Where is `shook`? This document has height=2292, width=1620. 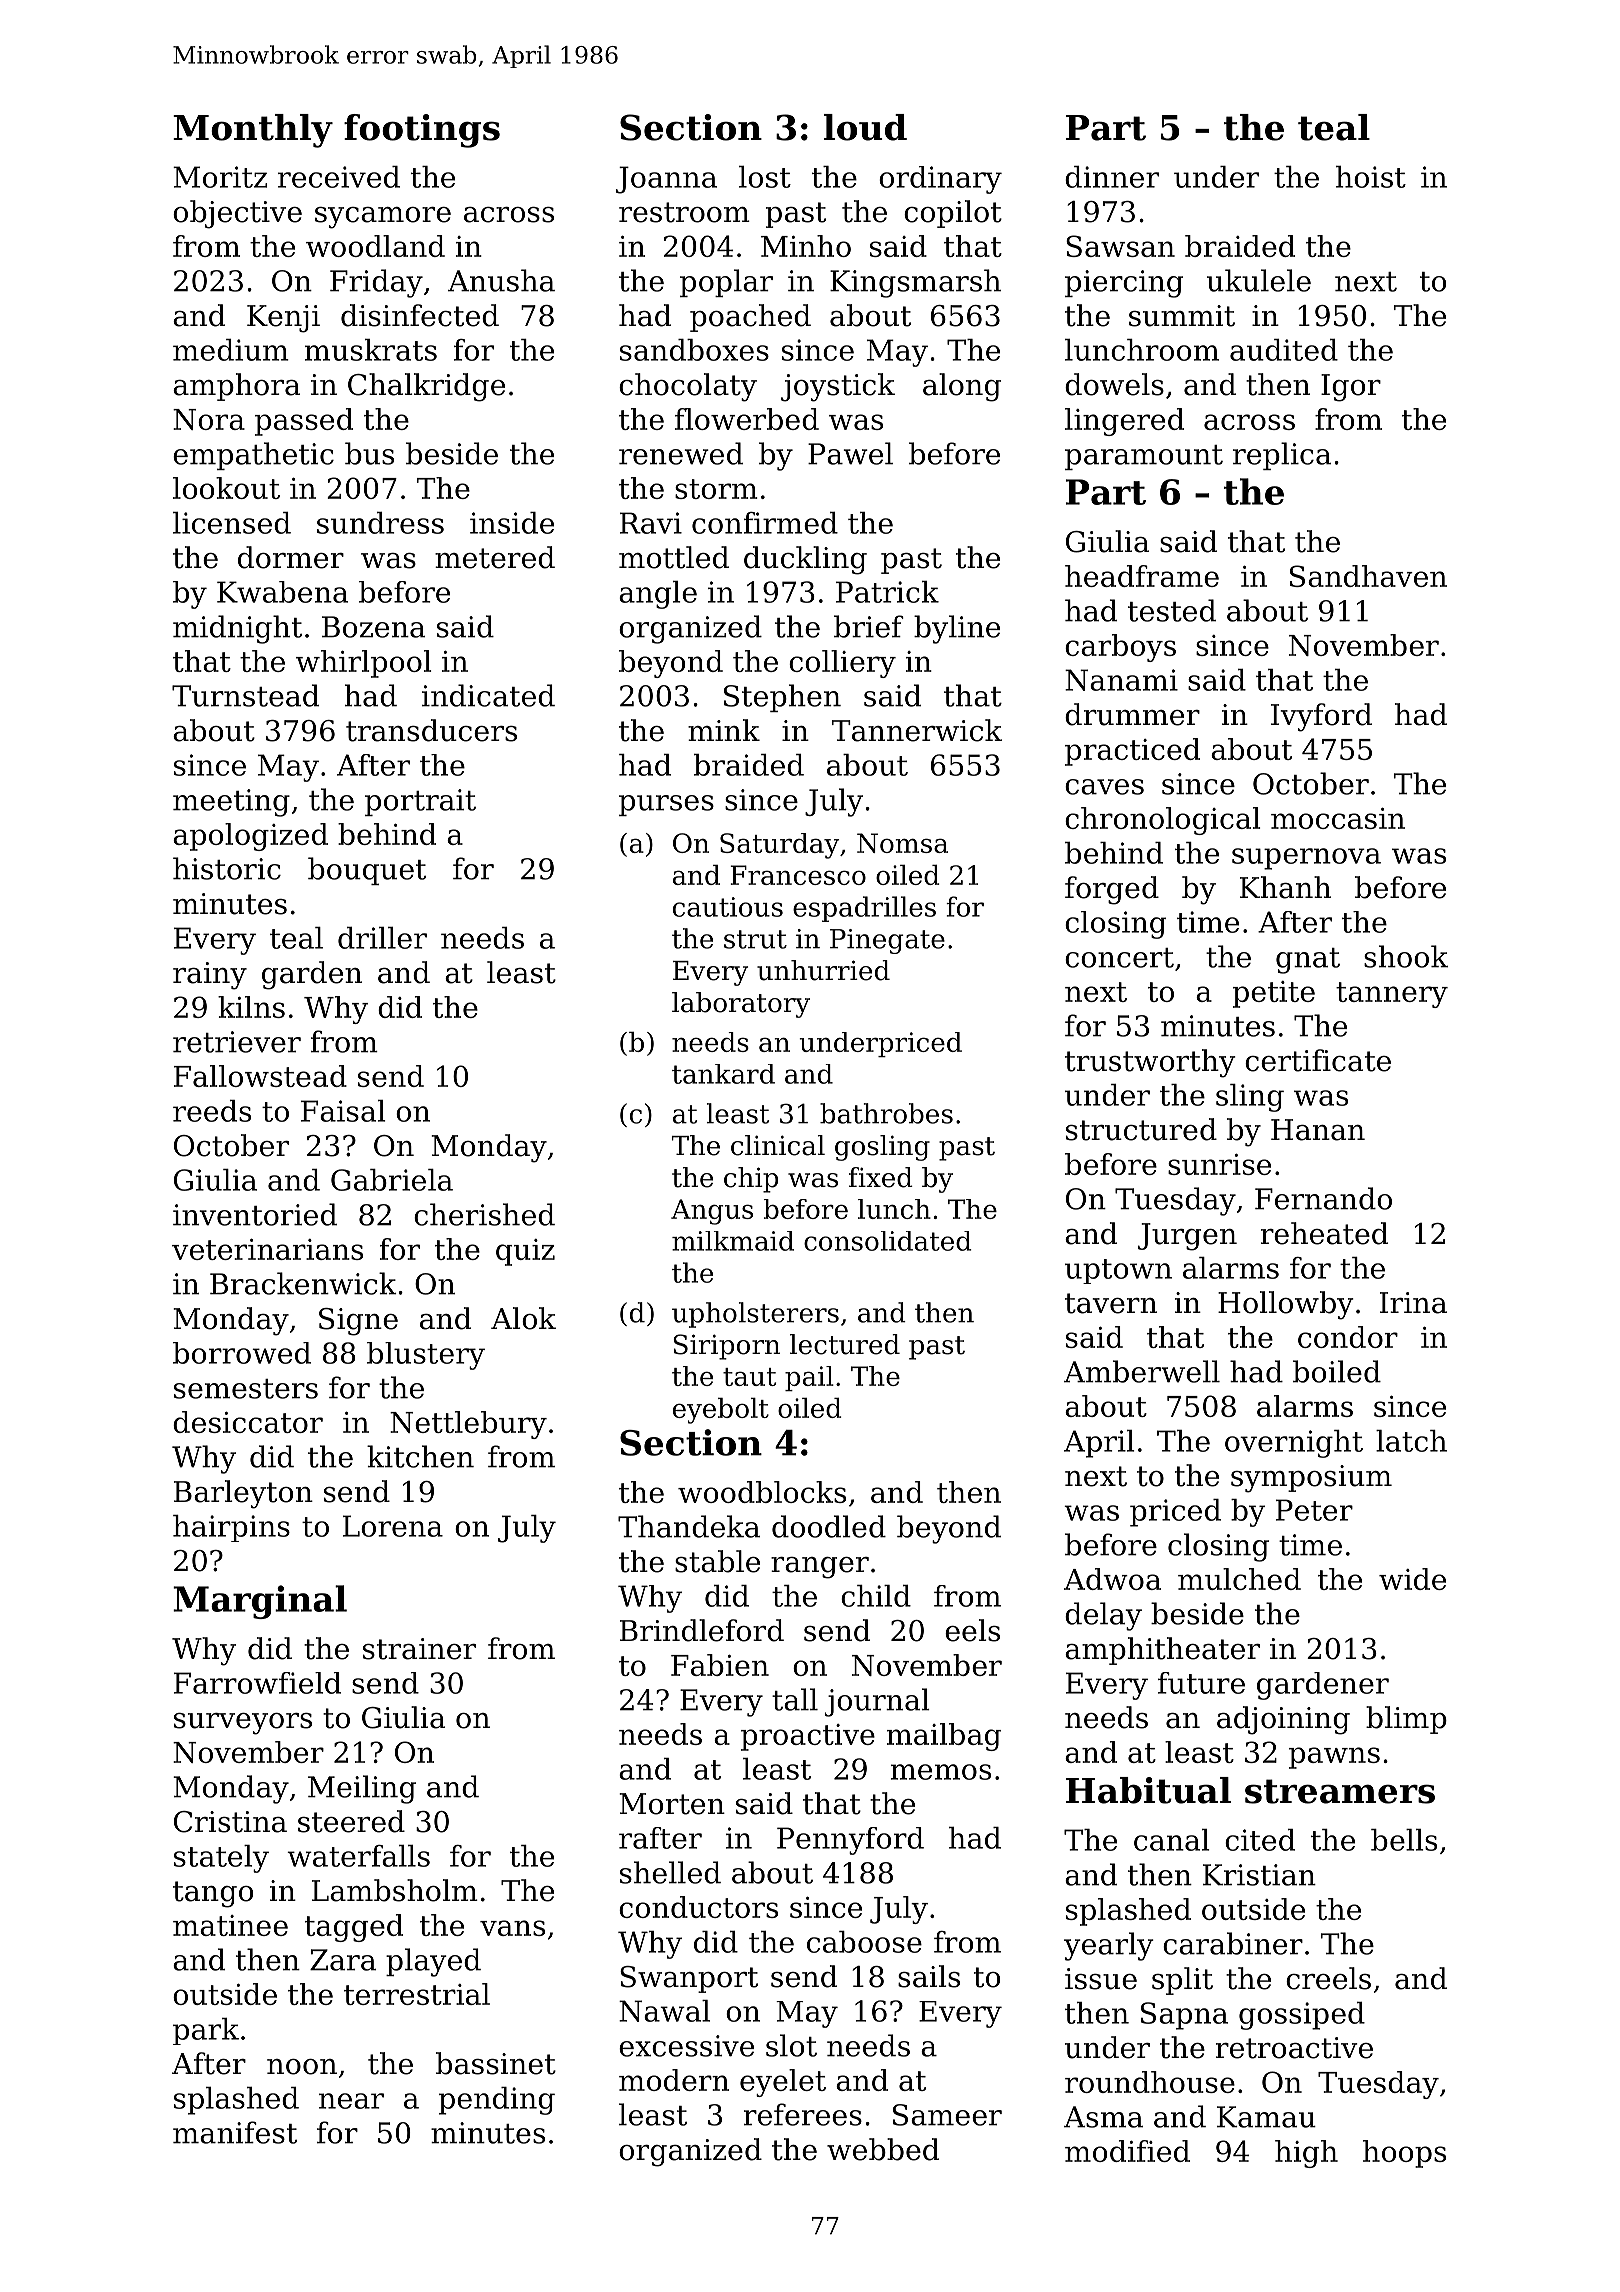
shook is located at coordinates (1406, 956).
